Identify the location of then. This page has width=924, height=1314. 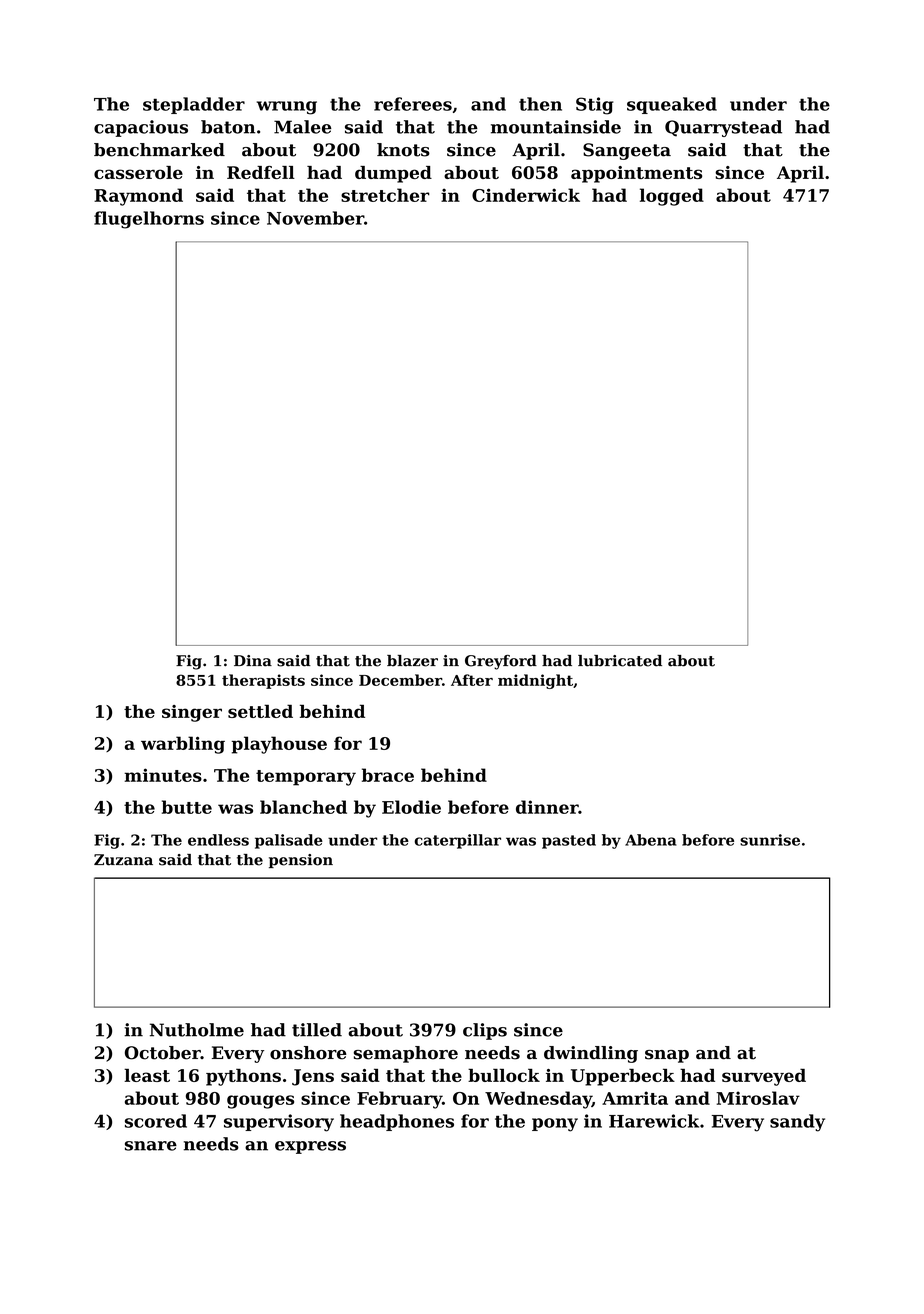
(540, 104).
